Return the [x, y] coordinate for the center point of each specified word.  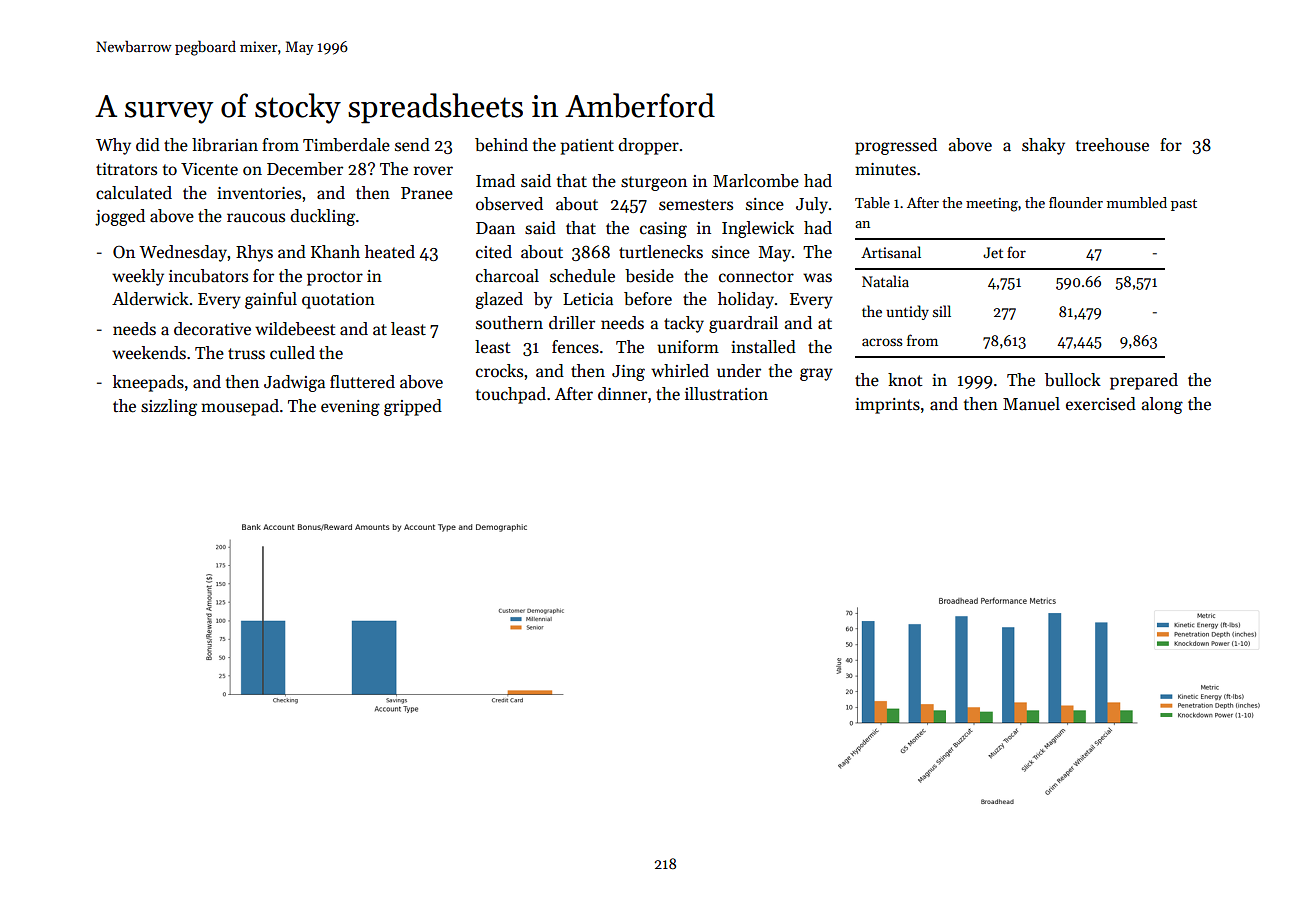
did [148, 145]
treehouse [1112, 145]
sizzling [169, 407]
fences [575, 347]
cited [494, 252]
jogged [120, 217]
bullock [1073, 380]
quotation [338, 301]
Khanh [335, 251]
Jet [993, 252]
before [648, 299]
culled [292, 353]
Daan [495, 228]
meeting [992, 205]
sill [942, 311]
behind [501, 145]
